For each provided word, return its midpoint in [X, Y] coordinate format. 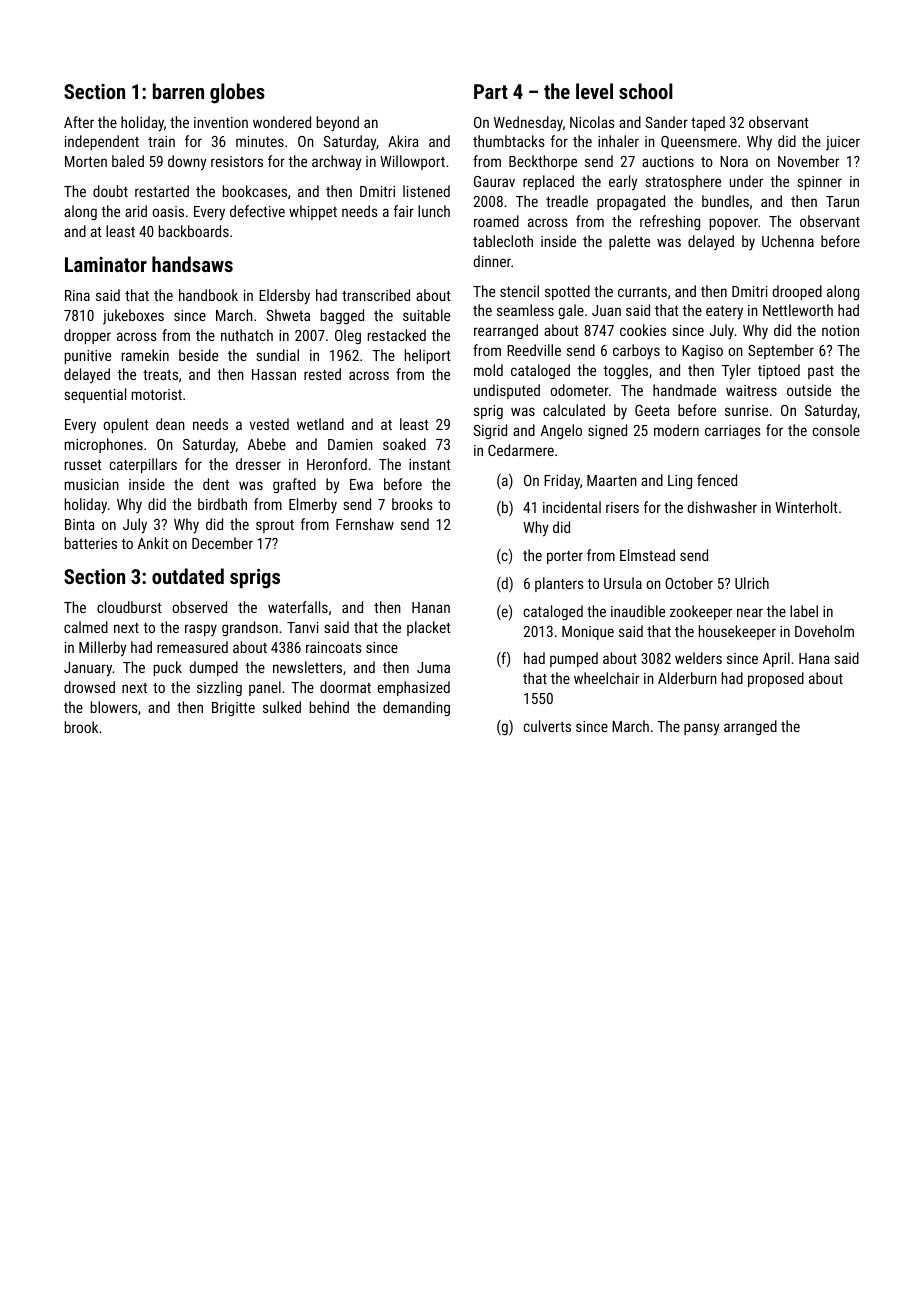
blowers [114, 707]
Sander [666, 122]
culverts [547, 726]
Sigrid [490, 431]
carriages [733, 432]
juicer [843, 143]
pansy [701, 729]
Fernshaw [365, 524]
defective [257, 211]
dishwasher [722, 507]
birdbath [222, 504]
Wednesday [528, 124]
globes [237, 93]
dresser [258, 464]
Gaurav [494, 181]
